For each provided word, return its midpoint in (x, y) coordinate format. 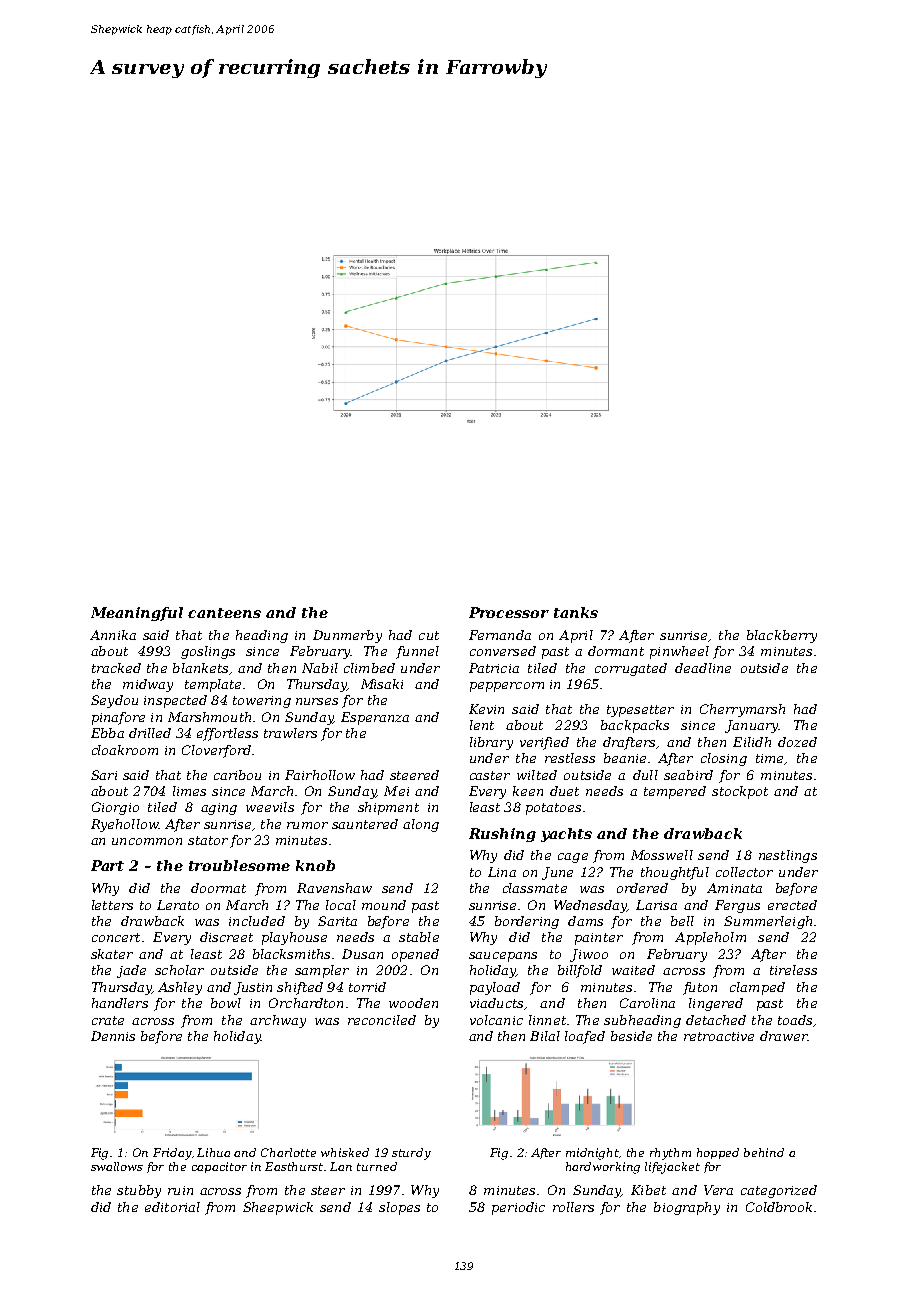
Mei (396, 791)
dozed (797, 742)
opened (415, 955)
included (257, 921)
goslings (208, 652)
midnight (592, 1154)
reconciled (382, 1020)
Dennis (113, 1036)
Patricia (494, 668)
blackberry (782, 636)
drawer (783, 1036)
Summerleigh (768, 922)
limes (189, 791)
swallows (117, 1166)
